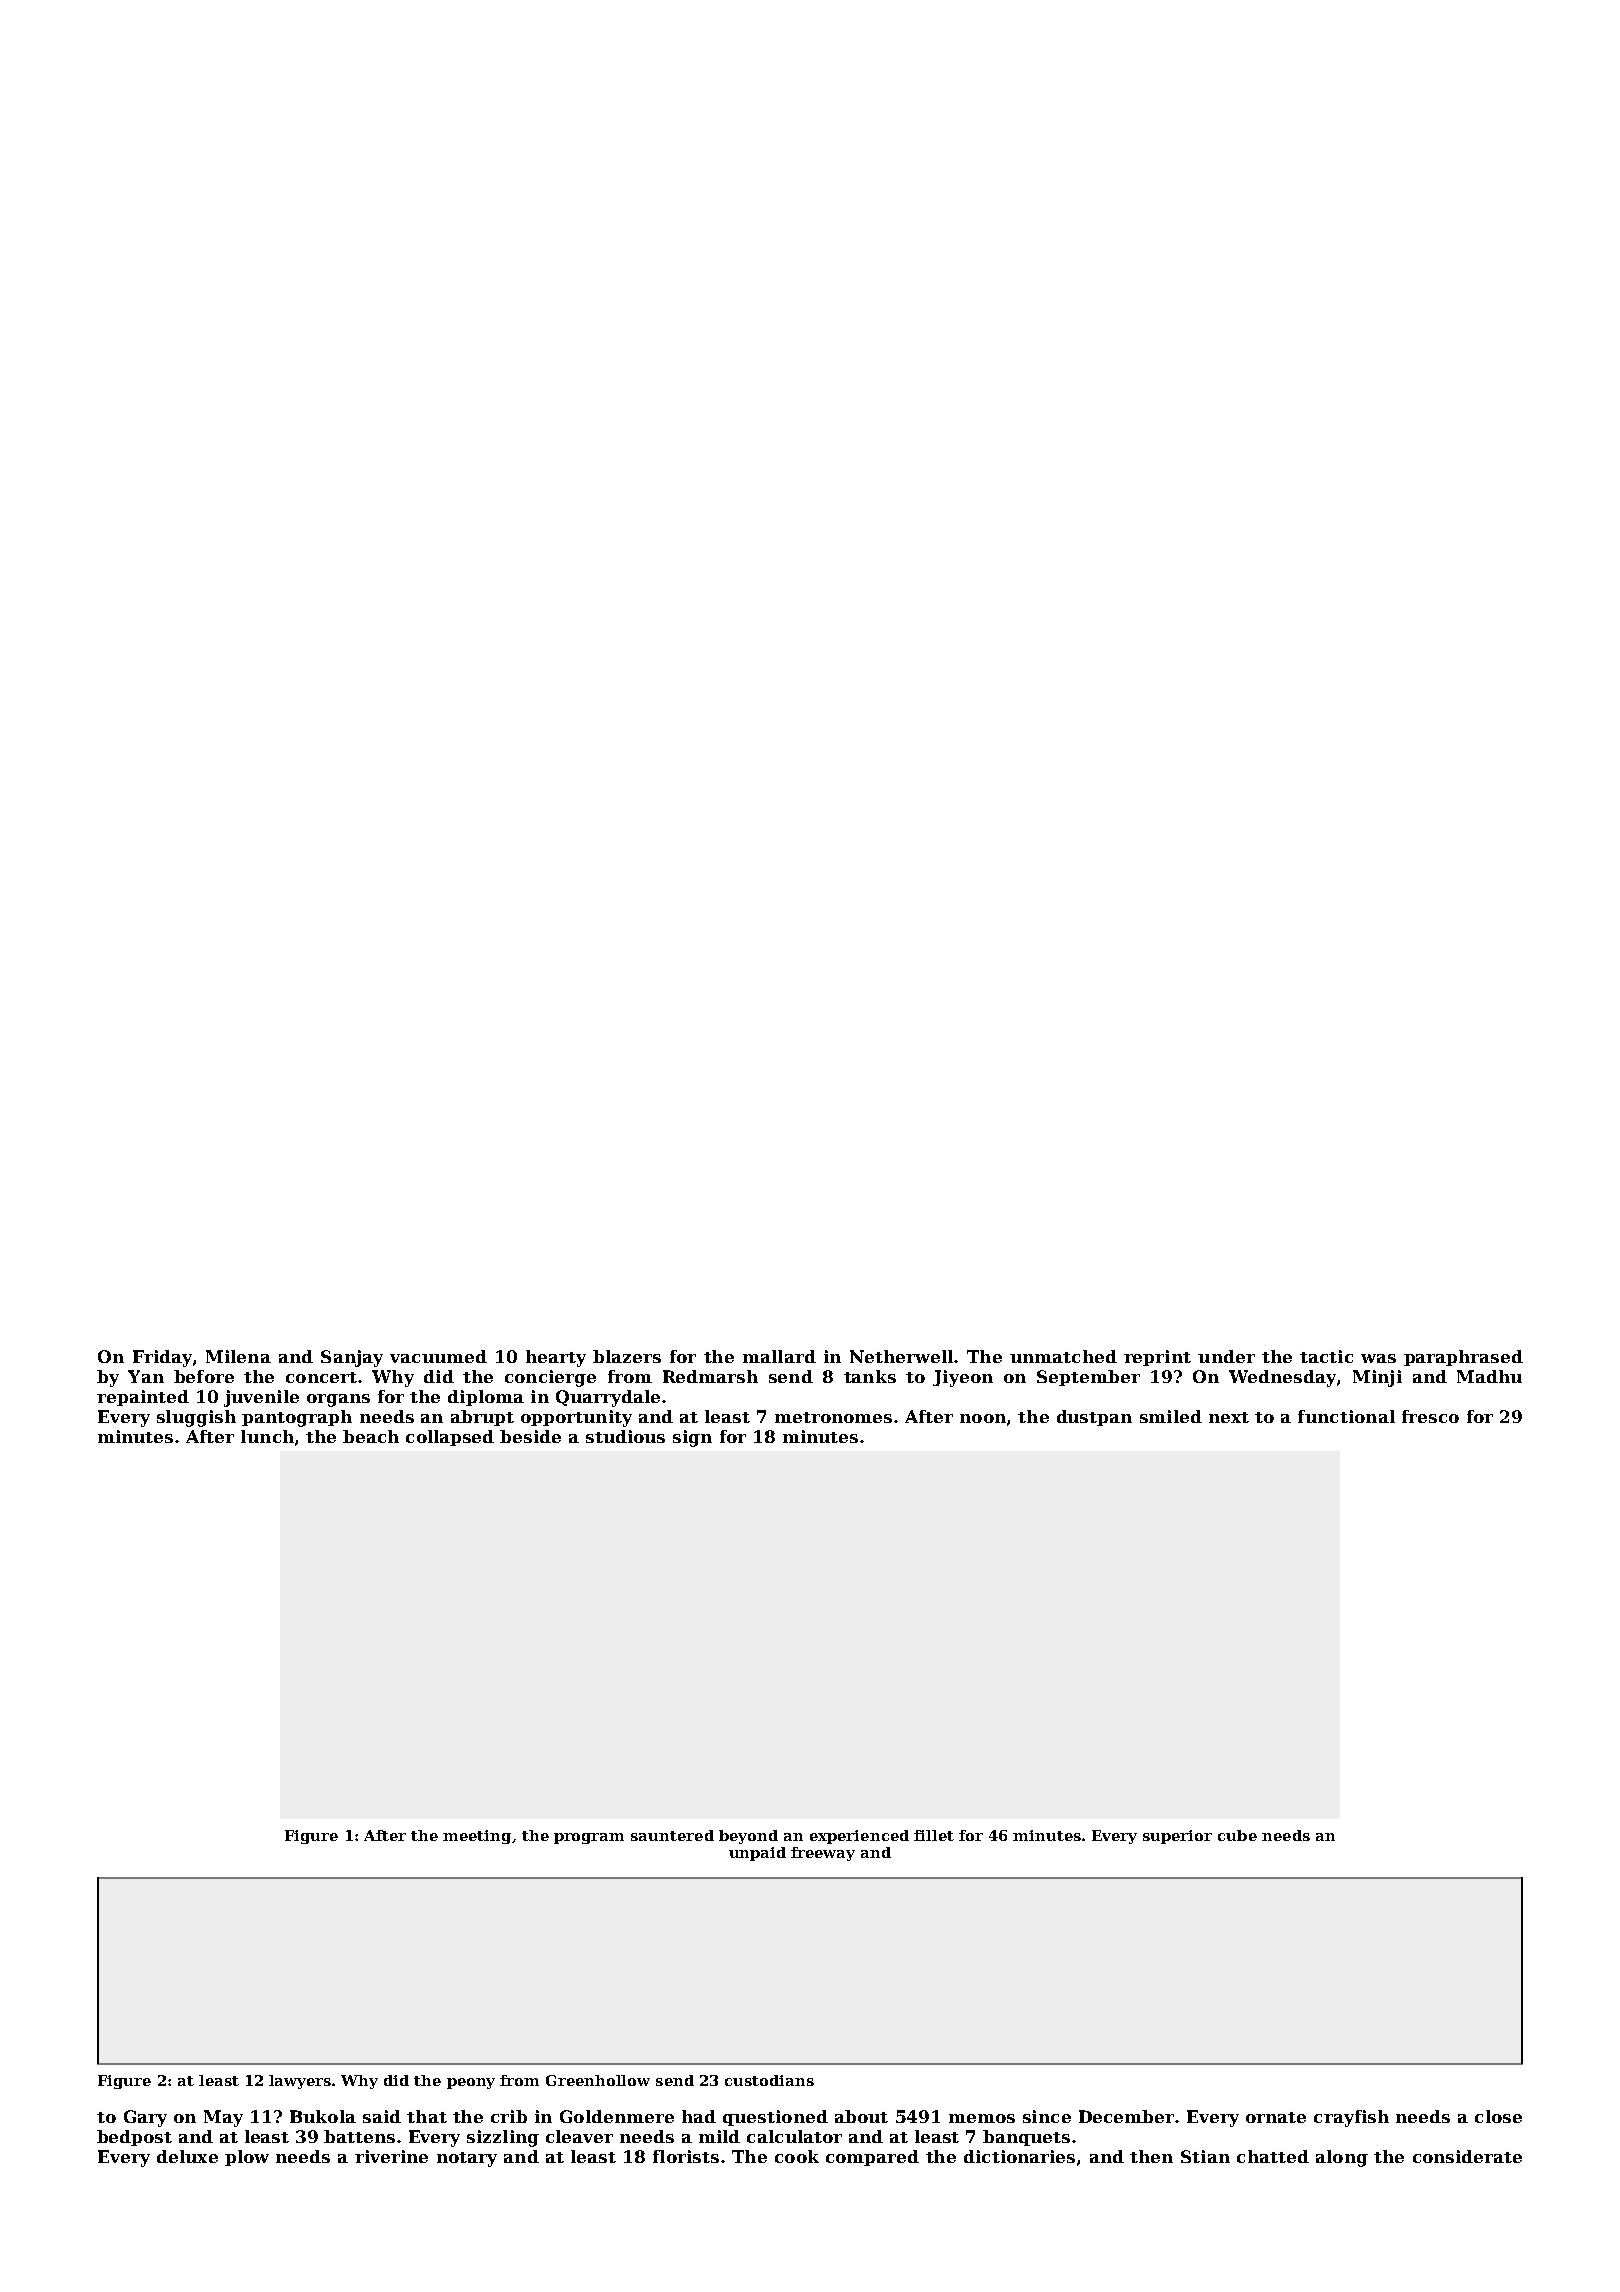 The image size is (1620, 2292). What do you see at coordinates (143, 1398) in the screenshot?
I see `repainted` at bounding box center [143, 1398].
